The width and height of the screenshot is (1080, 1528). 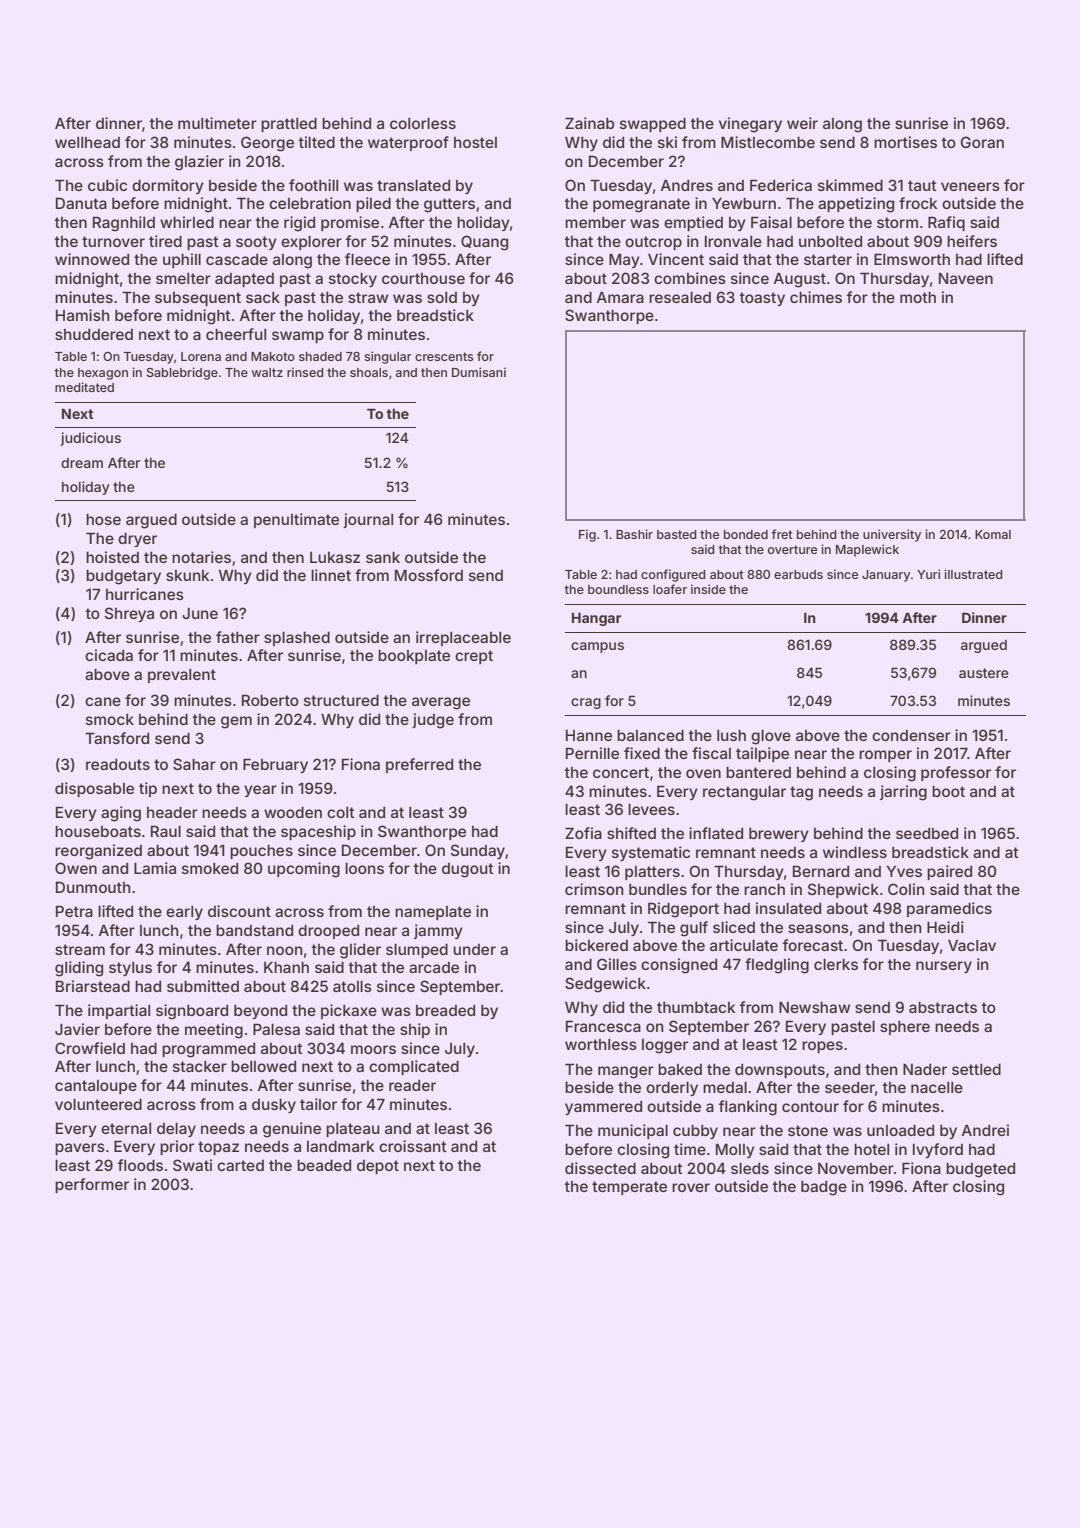 What do you see at coordinates (198, 299) in the screenshot?
I see `subsequent` at bounding box center [198, 299].
